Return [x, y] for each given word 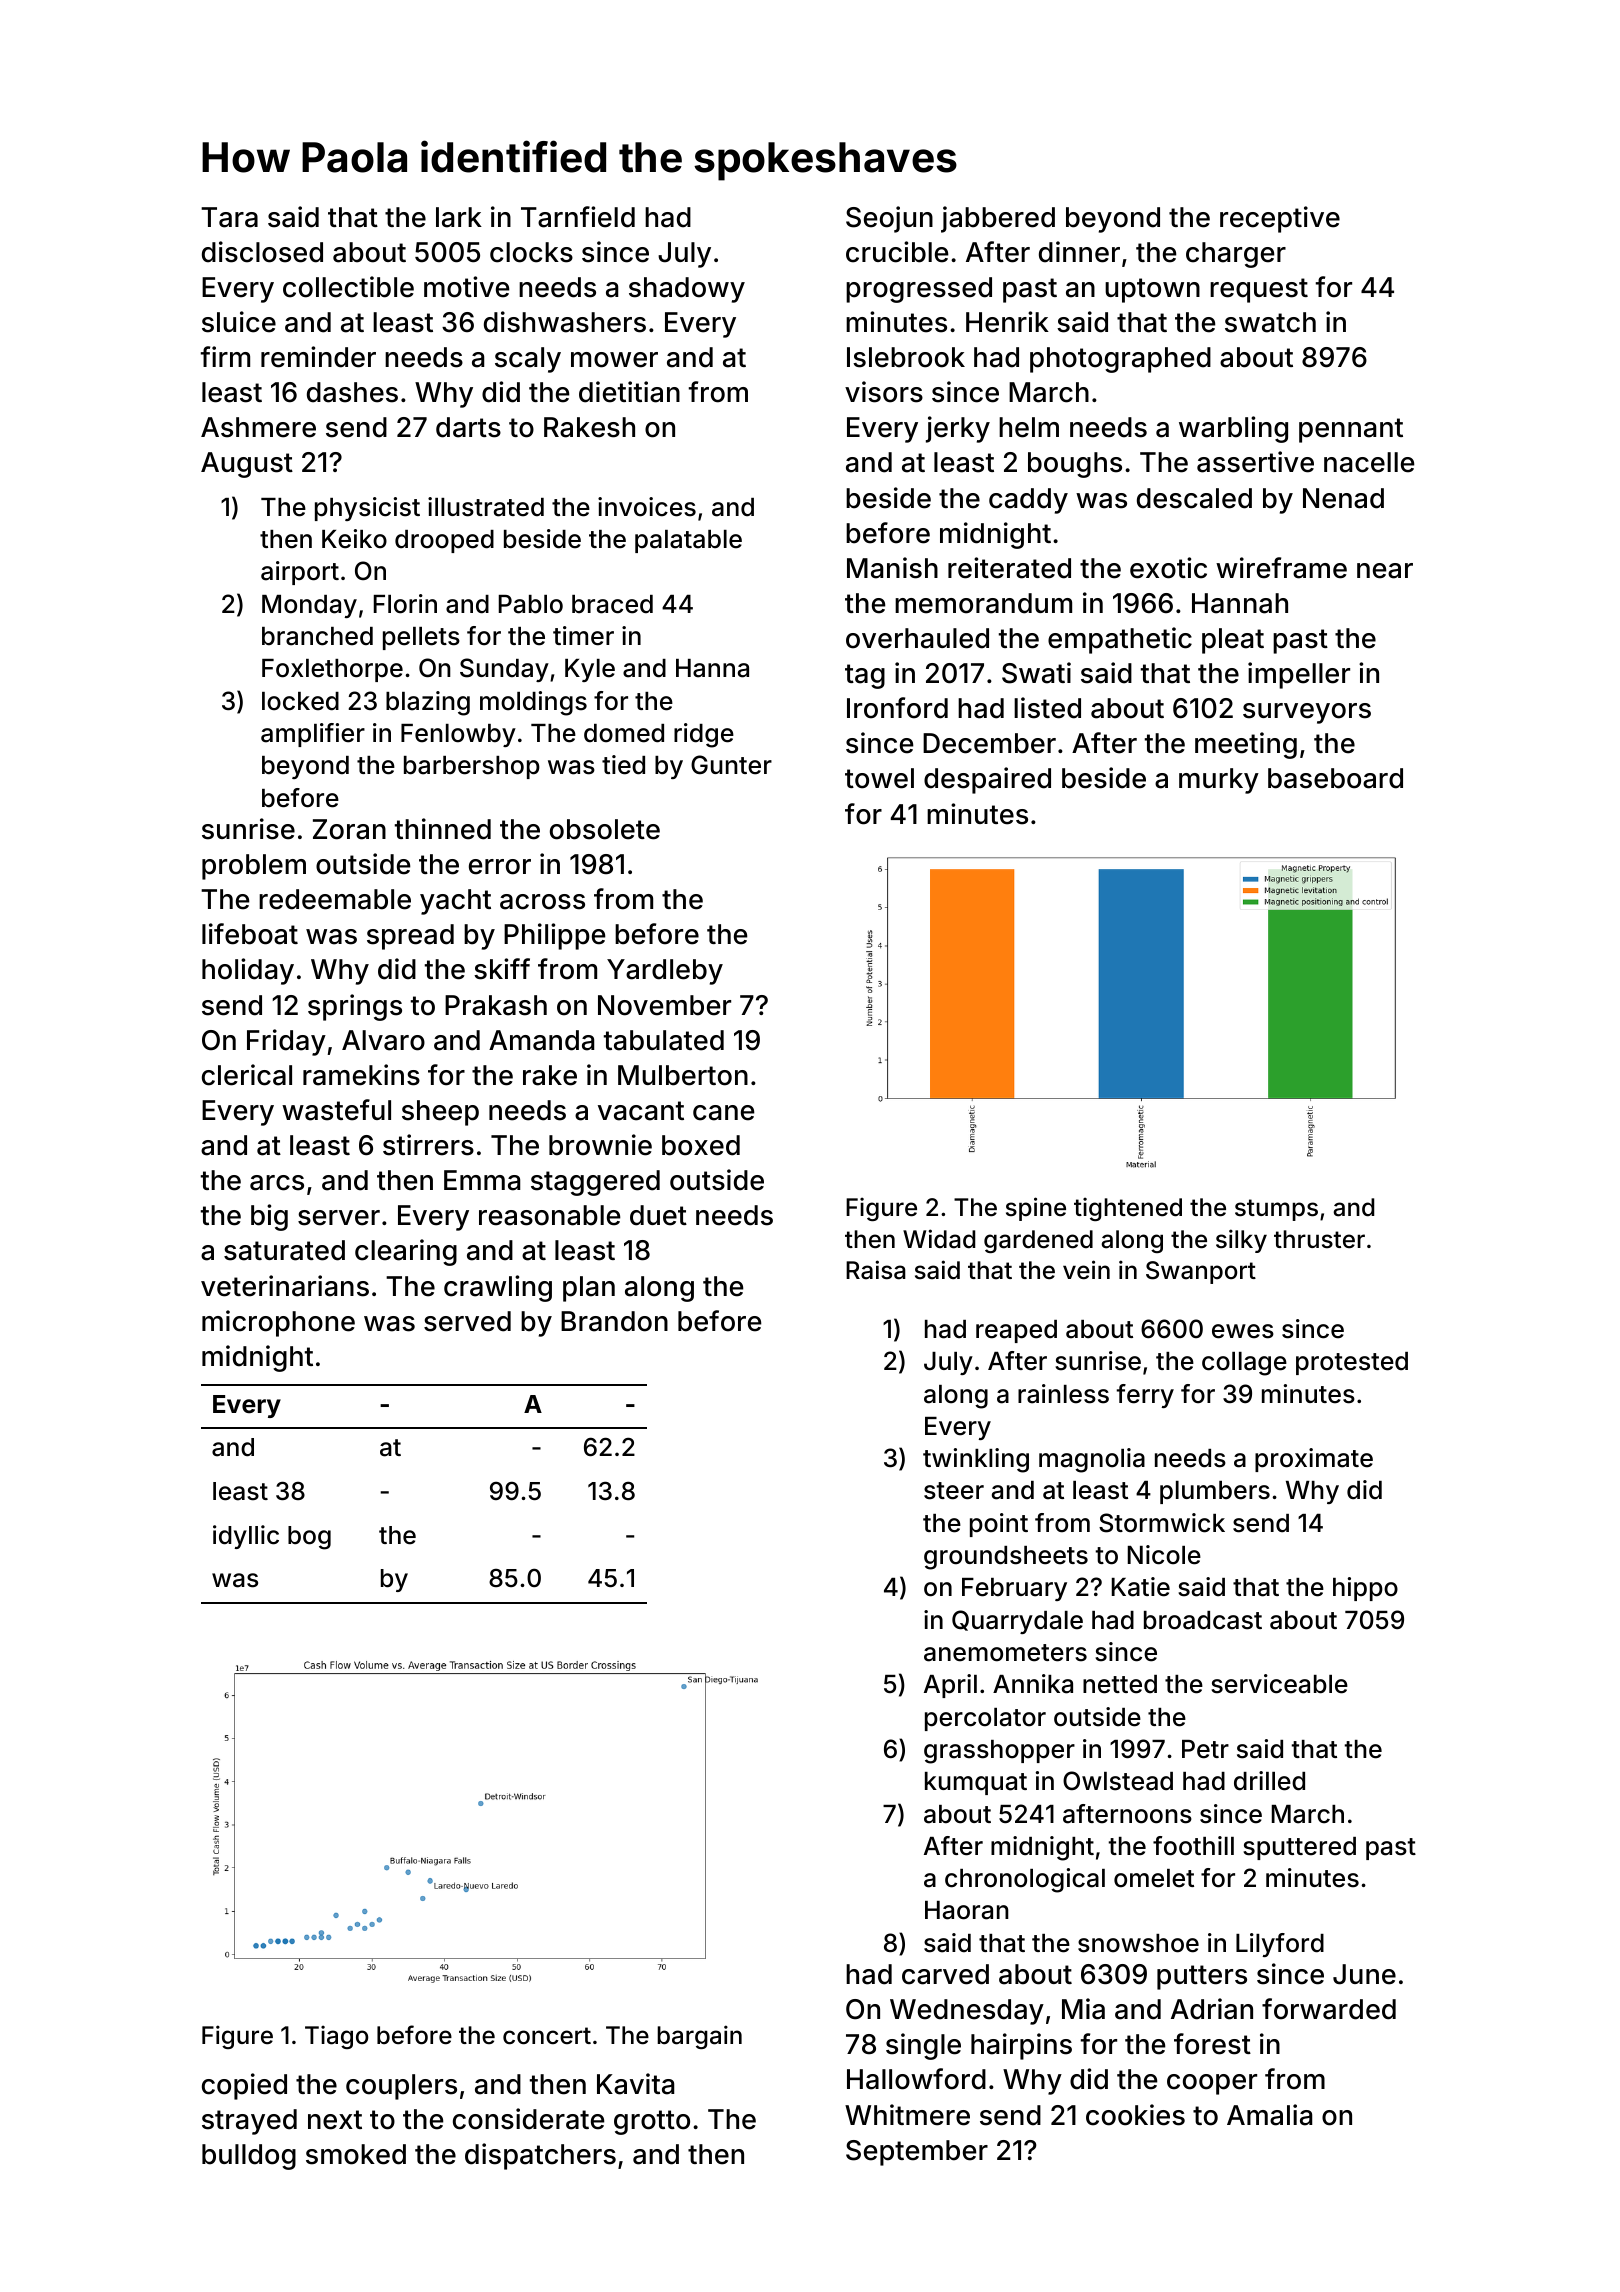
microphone [278, 1323]
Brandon [614, 1321]
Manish [892, 568]
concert [547, 2036]
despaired [987, 780]
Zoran [349, 829]
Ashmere [258, 427]
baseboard [1335, 778]
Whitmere [907, 2115]
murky [1219, 781]
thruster [1319, 1239]
